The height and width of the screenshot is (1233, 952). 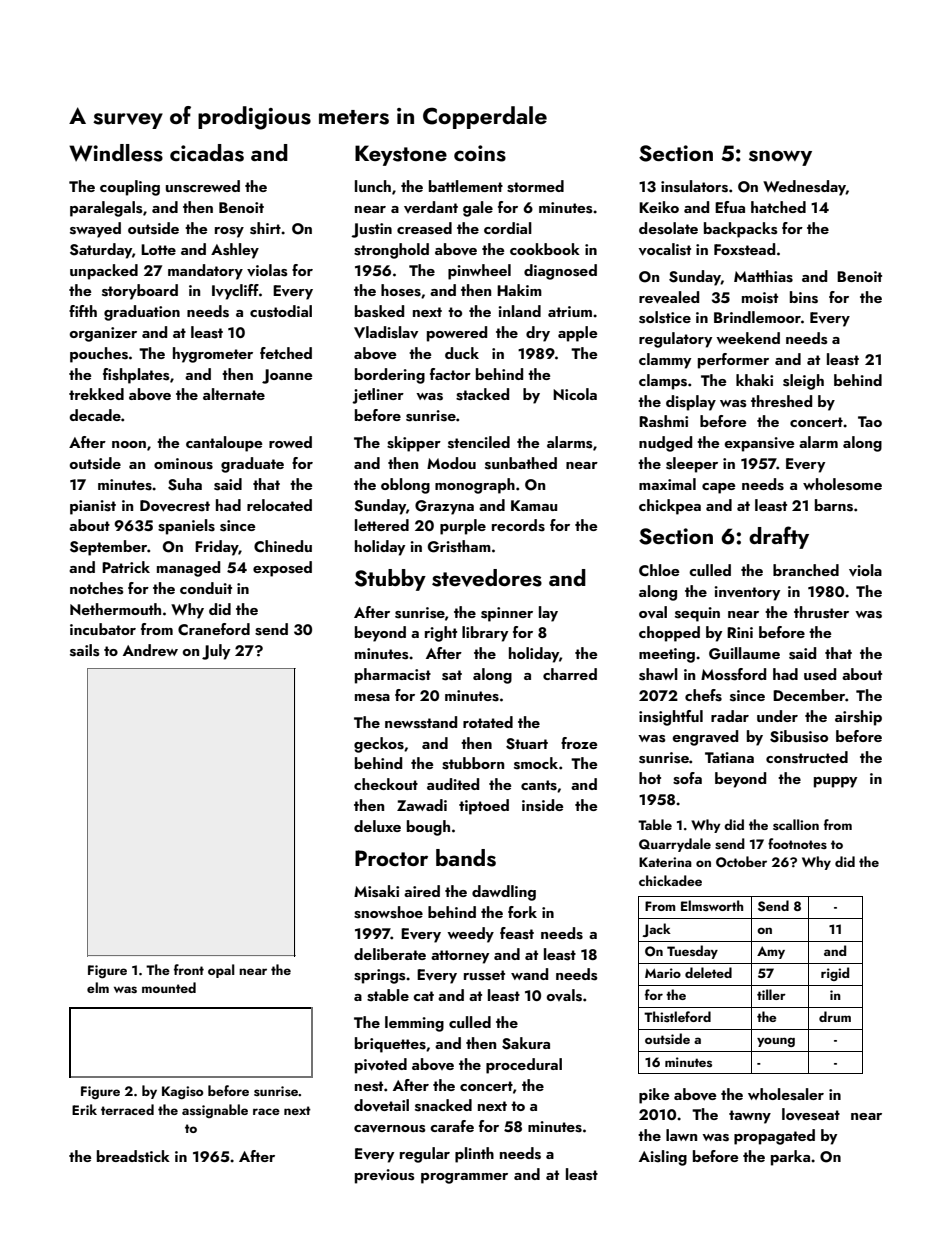 What do you see at coordinates (545, 249) in the screenshot?
I see `cookbook` at bounding box center [545, 249].
